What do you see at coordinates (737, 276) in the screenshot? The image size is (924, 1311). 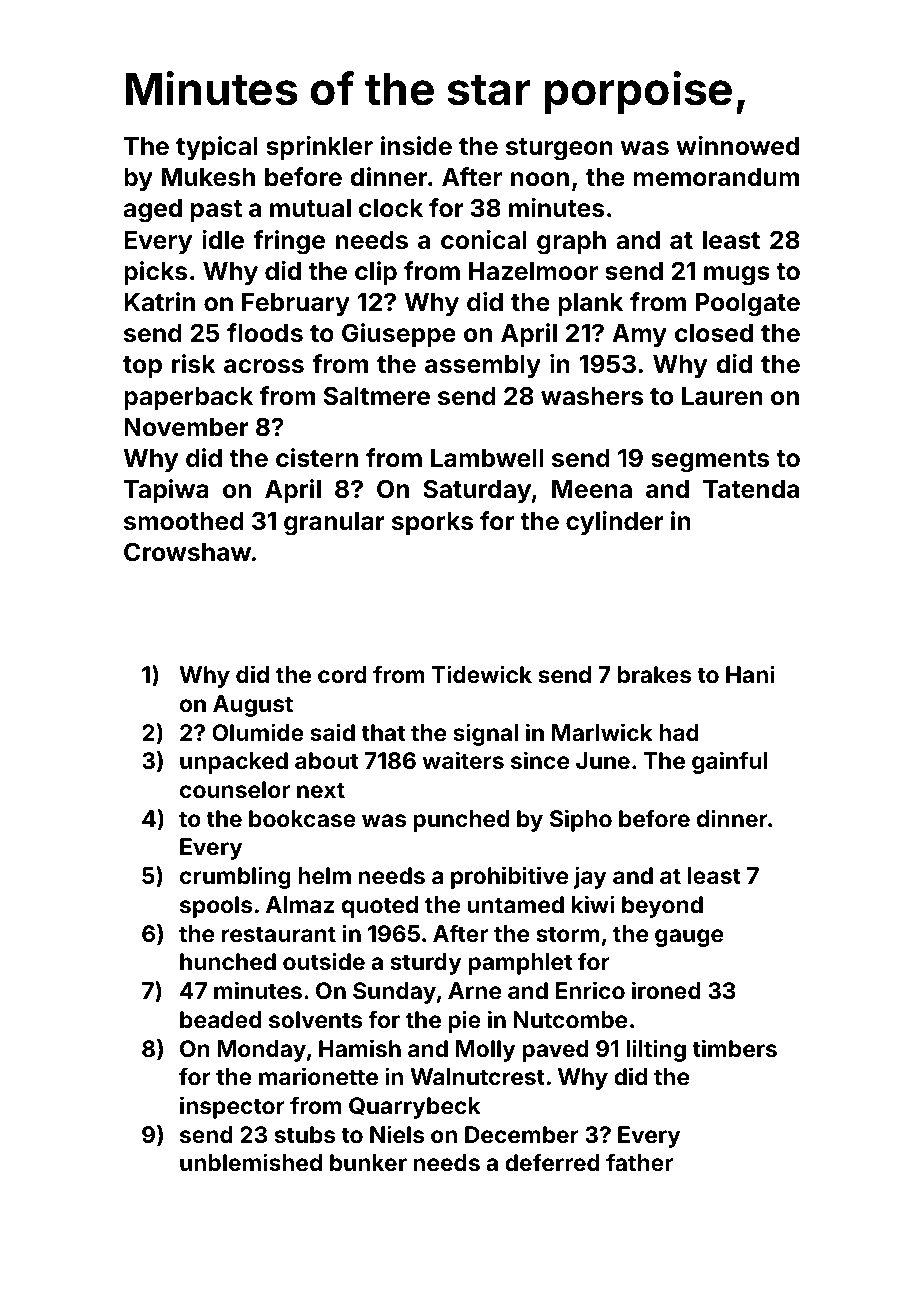 I see `mugs` at bounding box center [737, 276].
